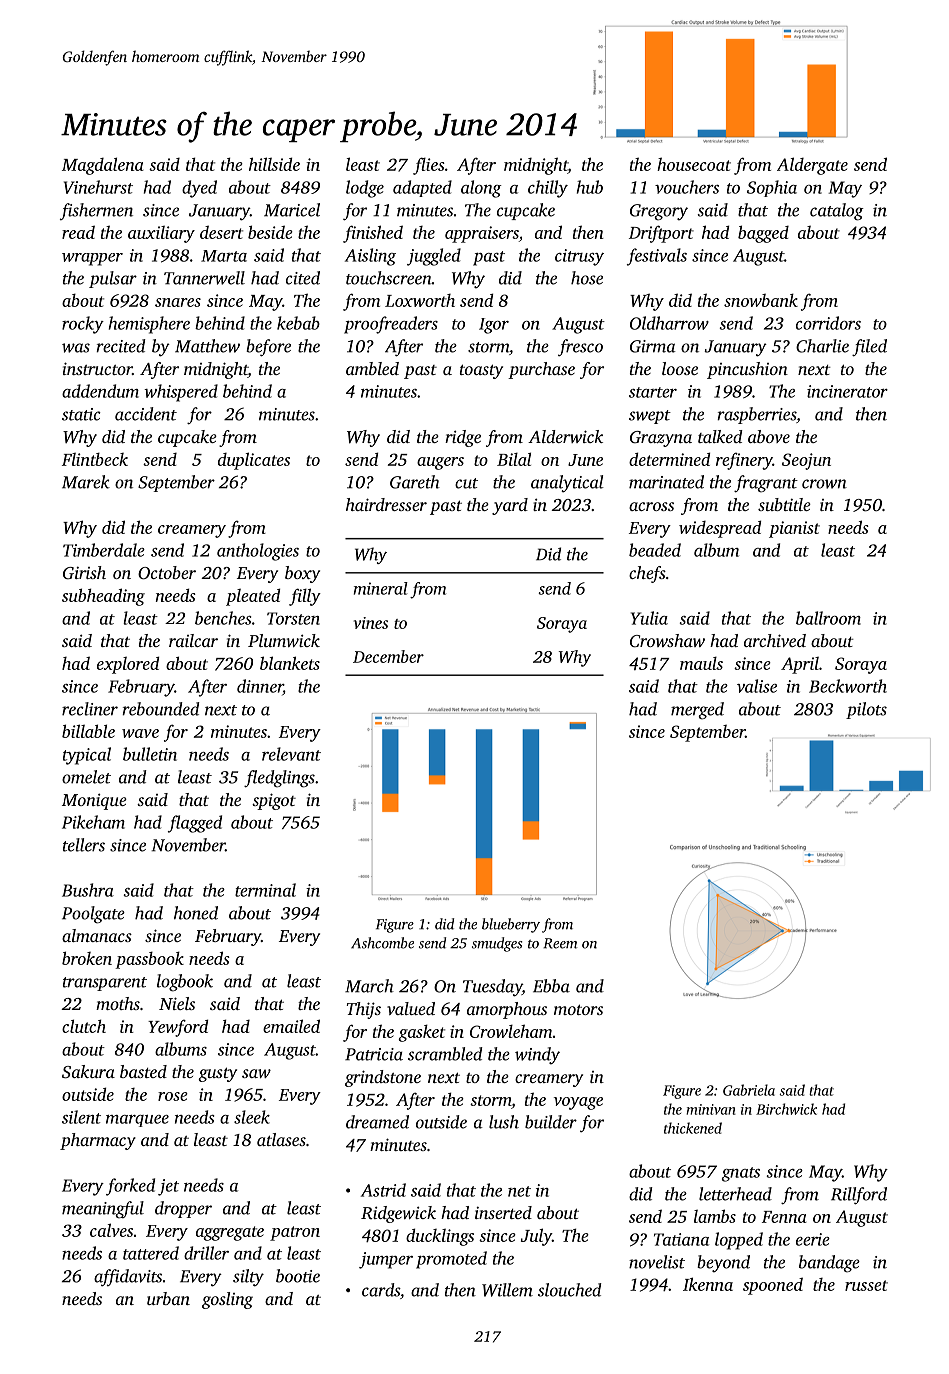 This image has width=949, height=1374. What do you see at coordinates (383, 1190) in the image?
I see `Astrid` at bounding box center [383, 1190].
